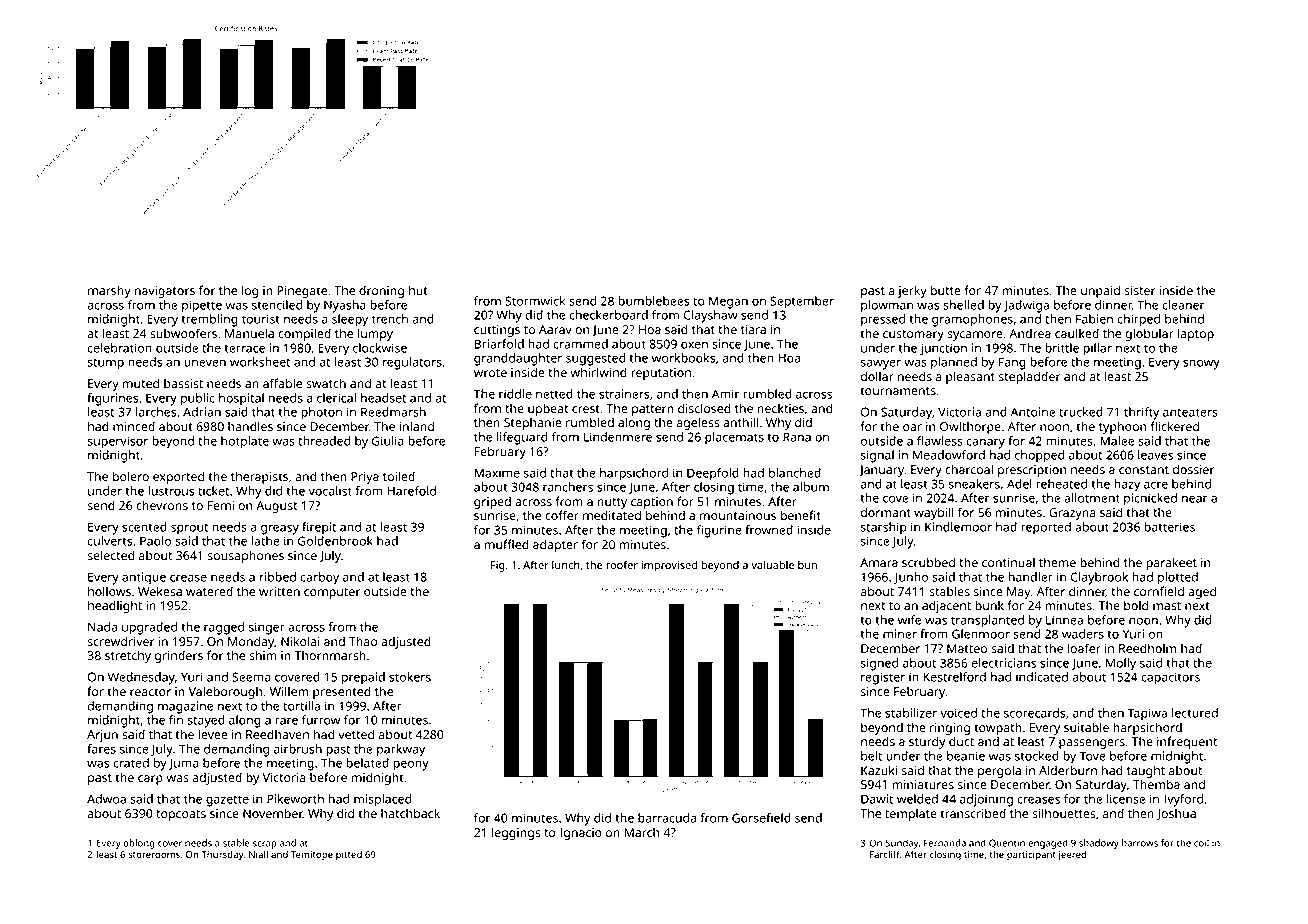  Describe the element at coordinates (1033, 412) in the screenshot. I see `Antoine` at that location.
